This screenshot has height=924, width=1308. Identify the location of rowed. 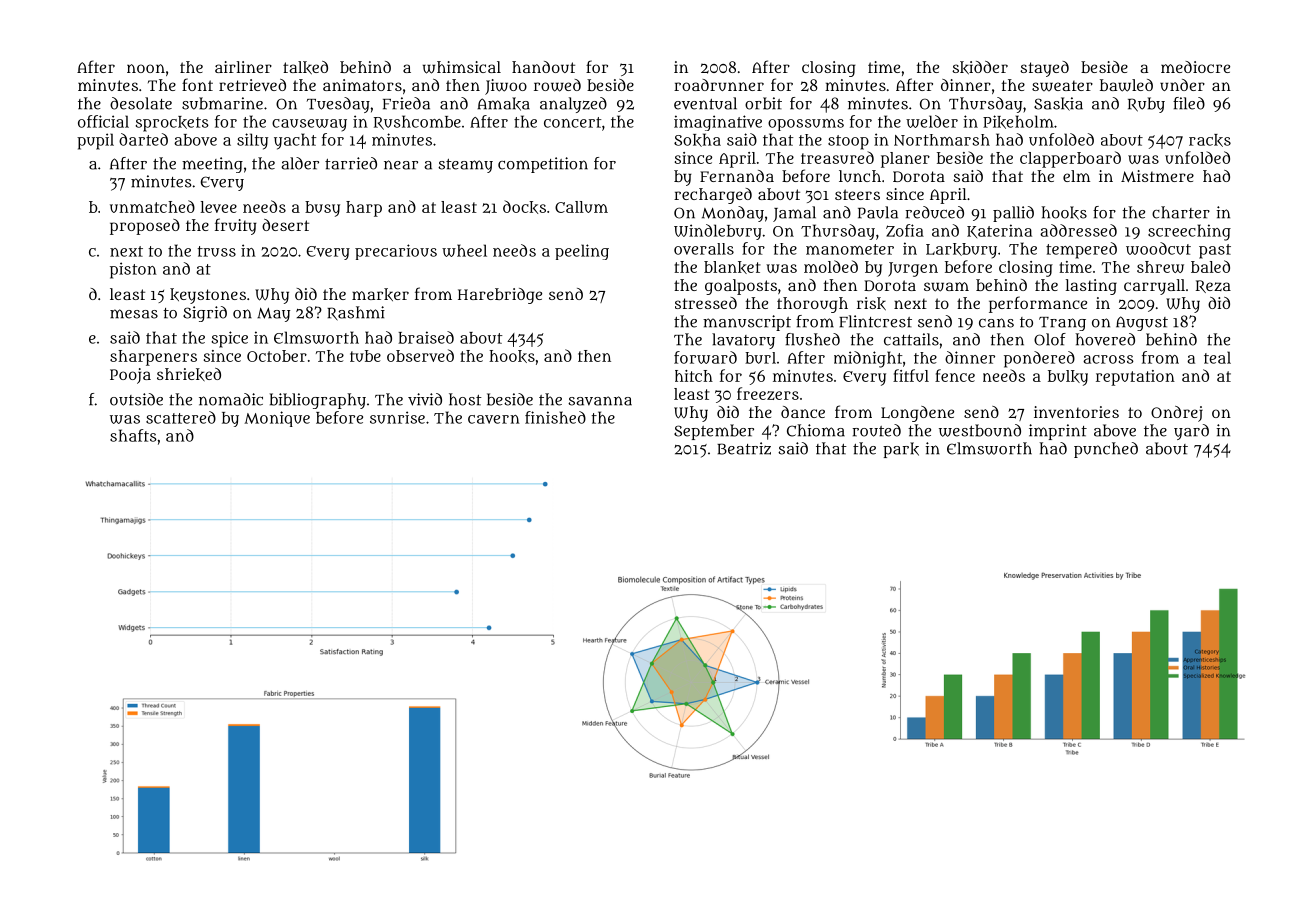
(557, 85).
